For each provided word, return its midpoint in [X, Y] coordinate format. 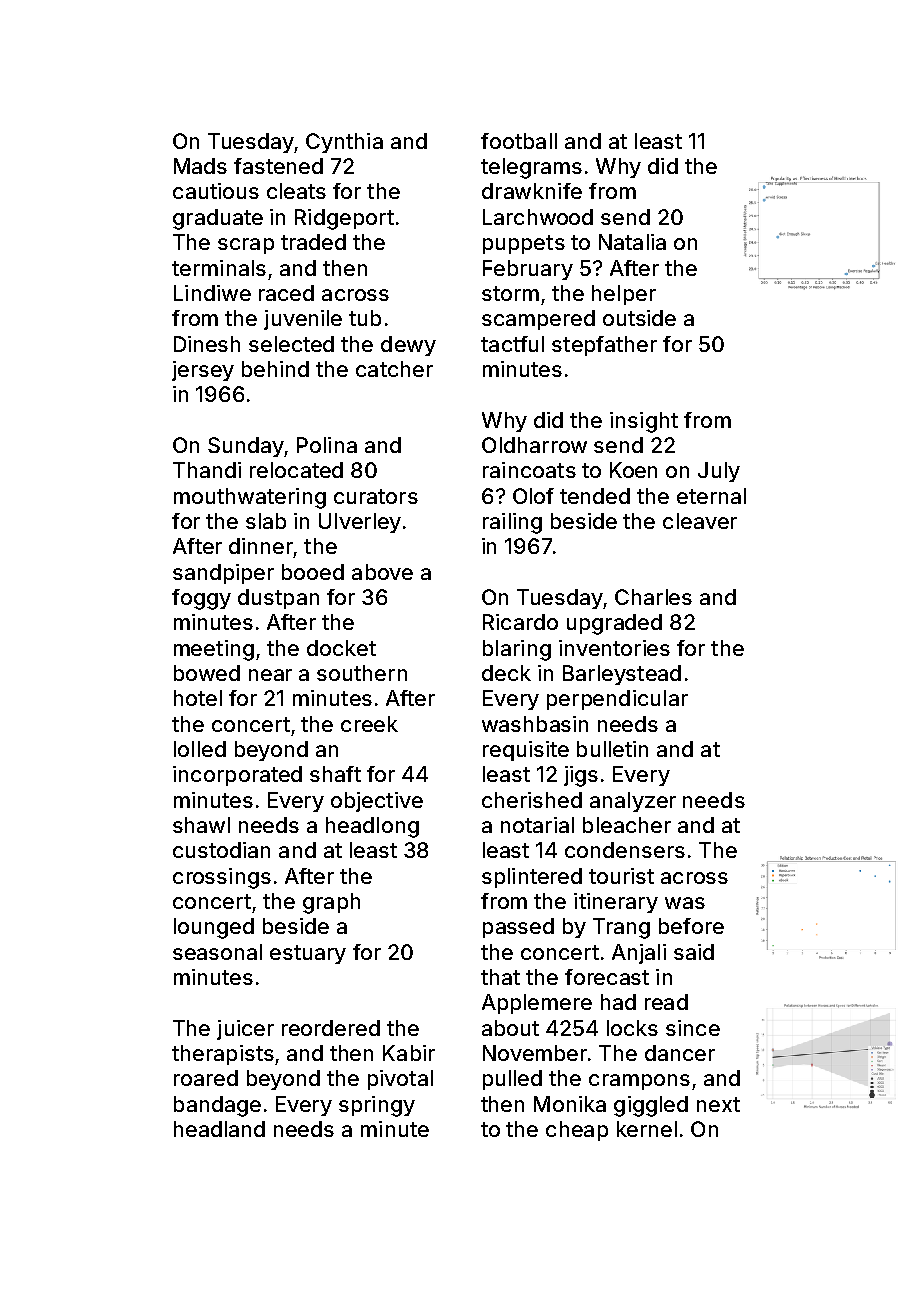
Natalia [632, 242]
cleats [296, 191]
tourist [621, 876]
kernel [647, 1129]
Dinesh [207, 344]
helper [624, 295]
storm [510, 293]
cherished [532, 800]
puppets [524, 244]
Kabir [409, 1053]
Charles [653, 597]
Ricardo [520, 622]
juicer [245, 1030]
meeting [214, 650]
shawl [201, 825]
